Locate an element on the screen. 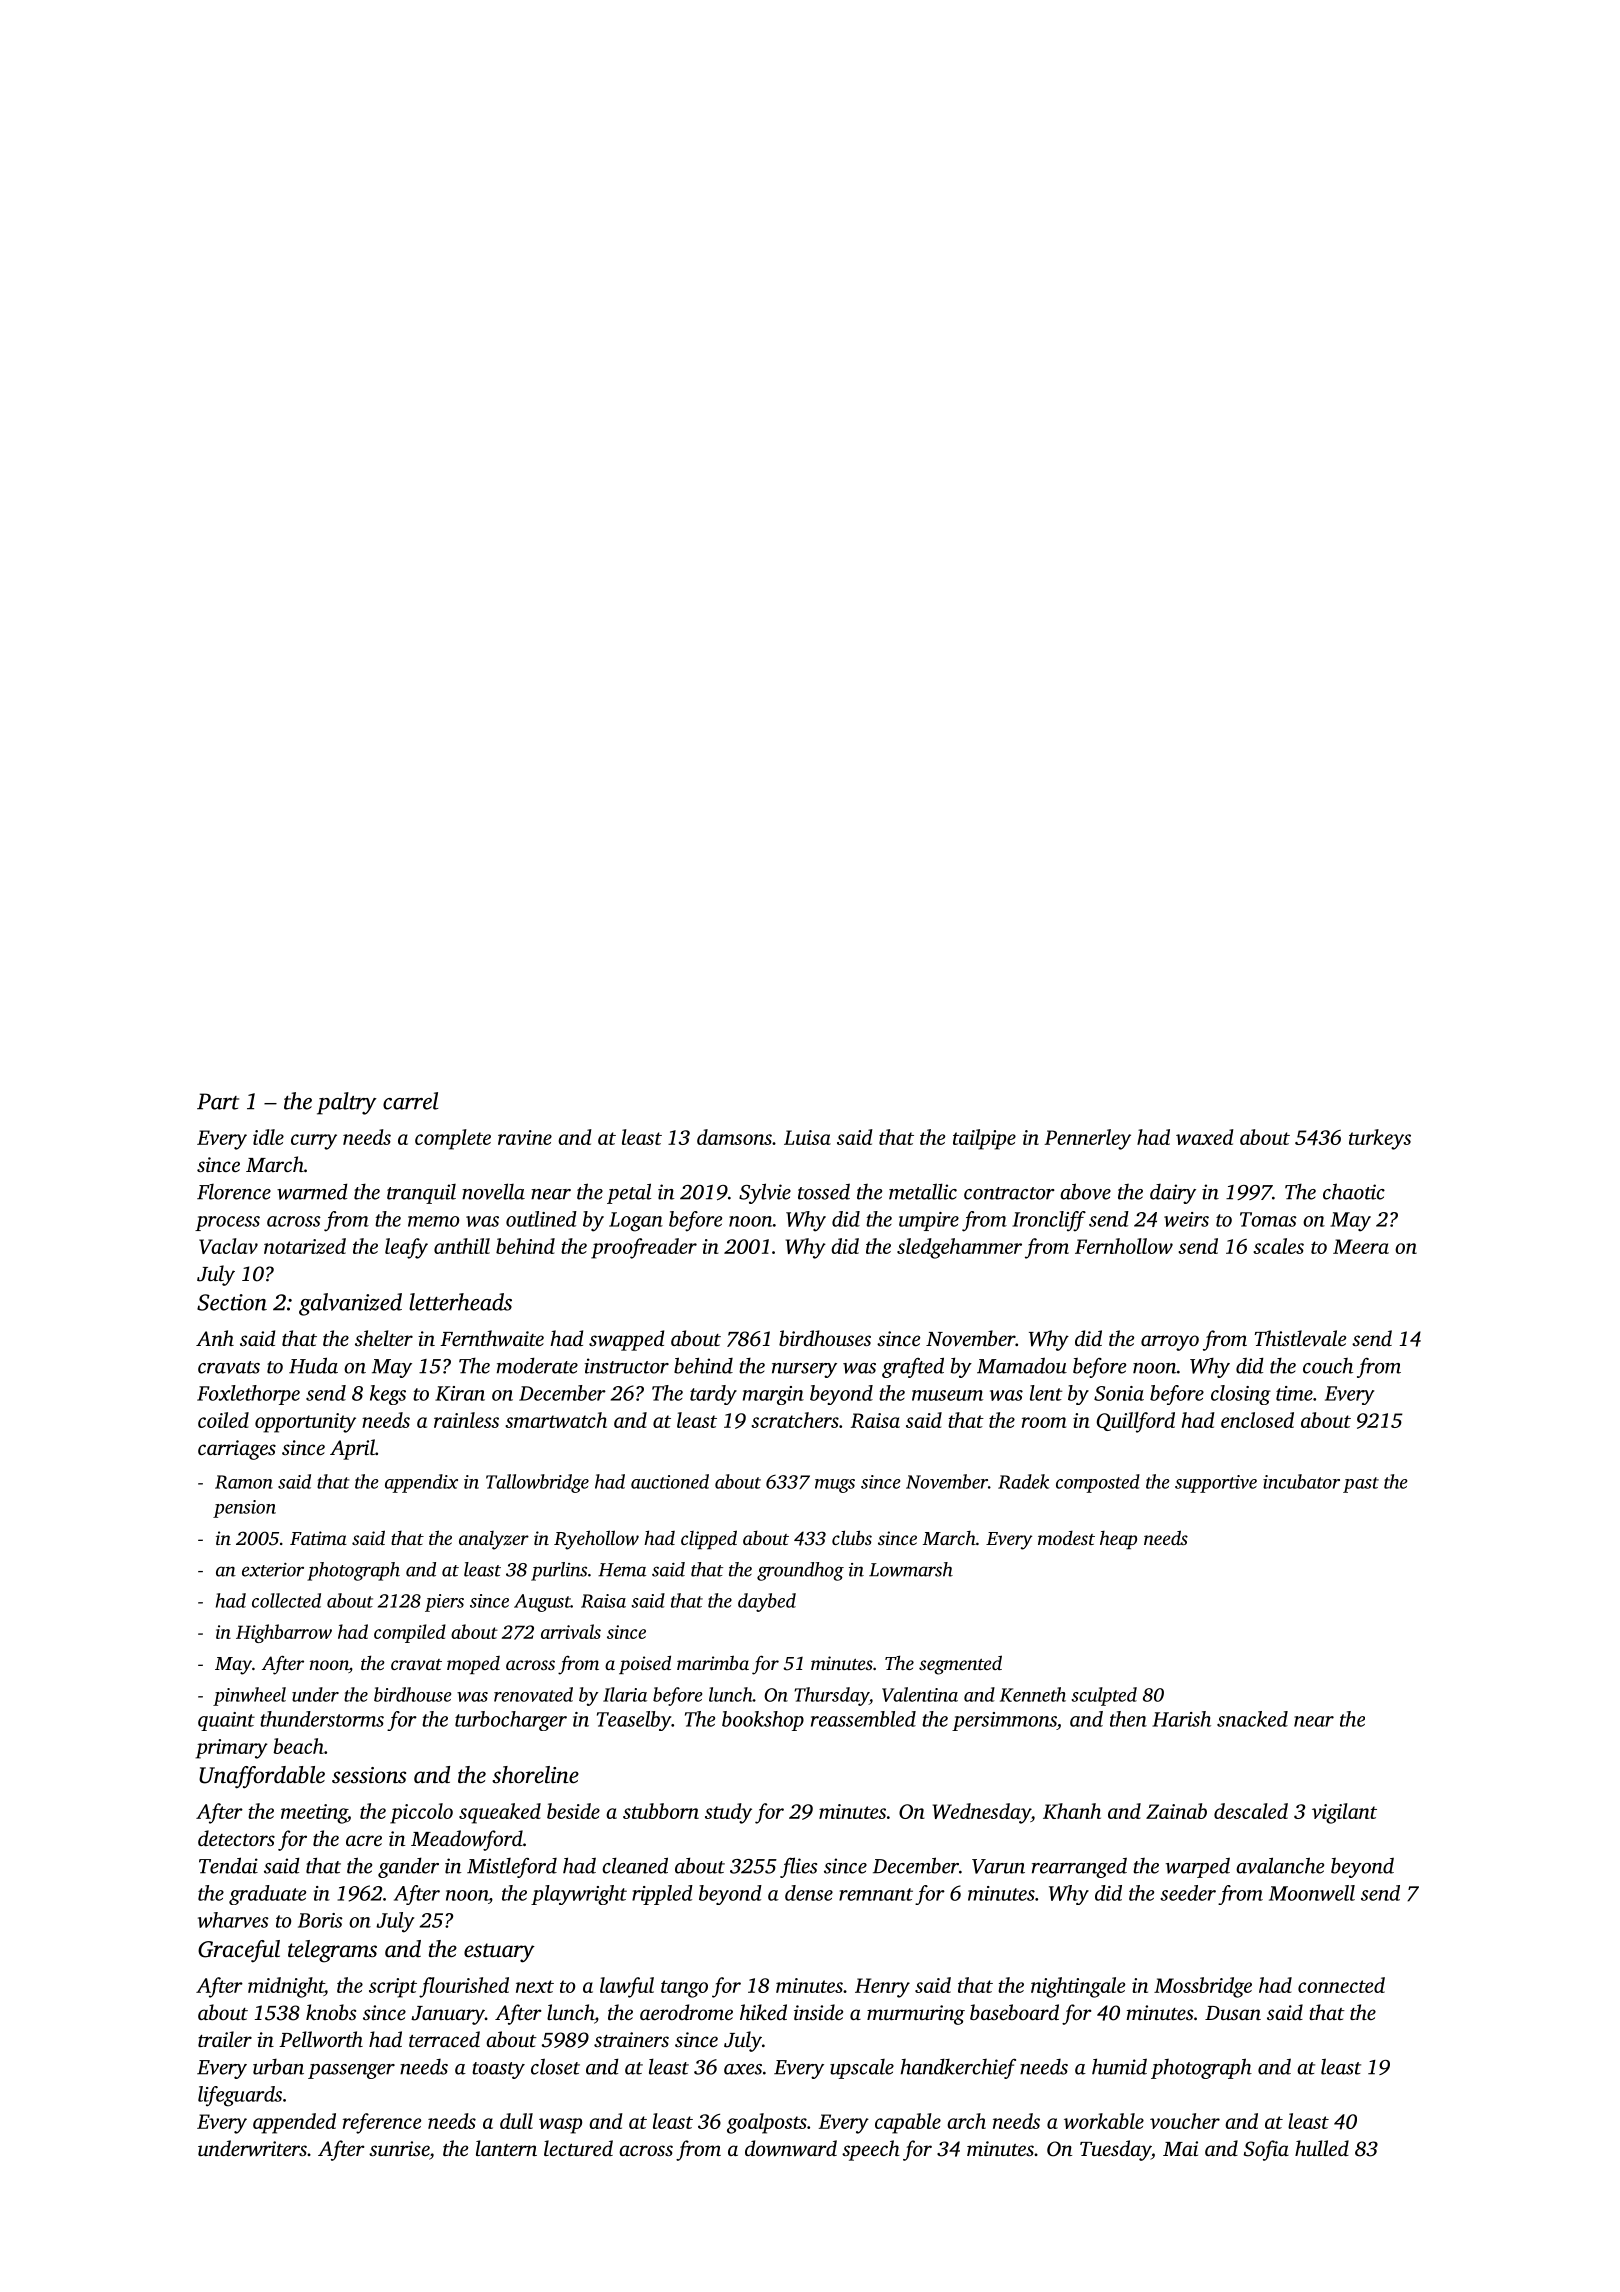 This screenshot has width=1620, height=2292. auctioned is located at coordinates (670, 1481).
